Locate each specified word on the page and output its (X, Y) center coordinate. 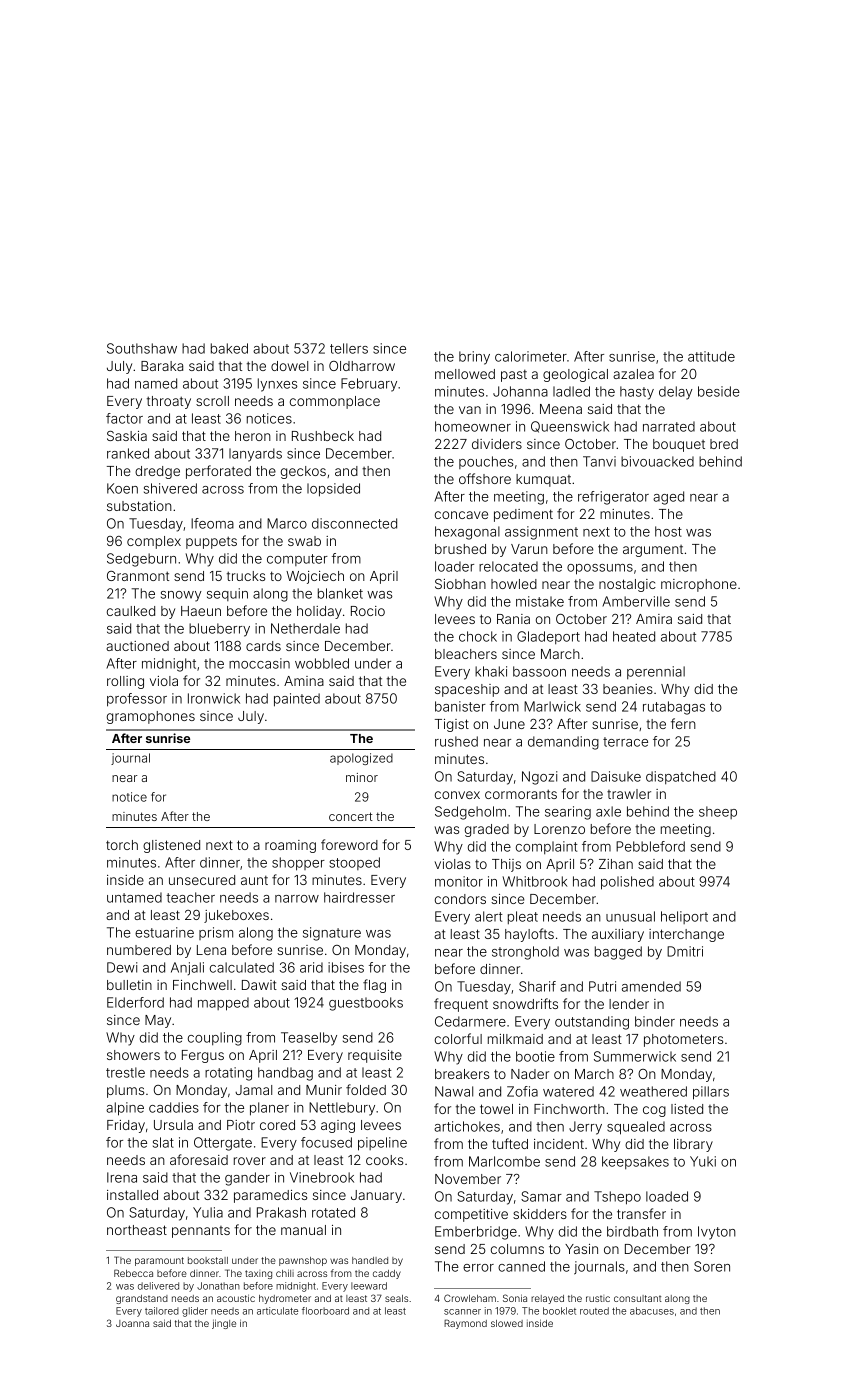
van (470, 410)
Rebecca (133, 1273)
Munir (324, 1090)
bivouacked (657, 461)
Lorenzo (559, 829)
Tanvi (599, 461)
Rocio (368, 611)
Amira (654, 619)
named (156, 383)
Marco (287, 523)
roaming (290, 846)
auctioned (137, 646)
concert (351, 816)
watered (568, 1091)
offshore (485, 478)
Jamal (253, 1090)
